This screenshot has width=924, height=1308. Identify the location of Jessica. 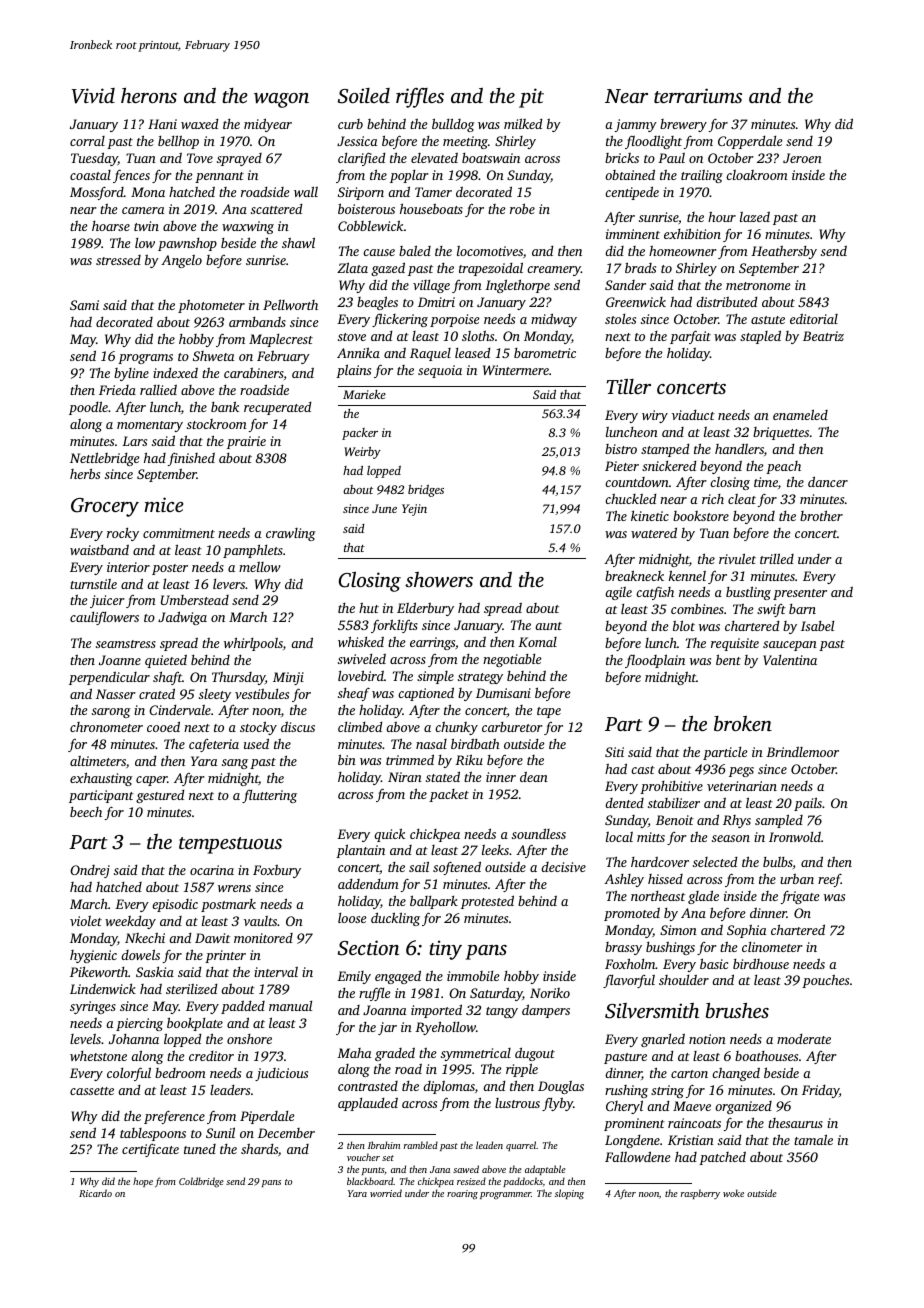
(357, 141).
